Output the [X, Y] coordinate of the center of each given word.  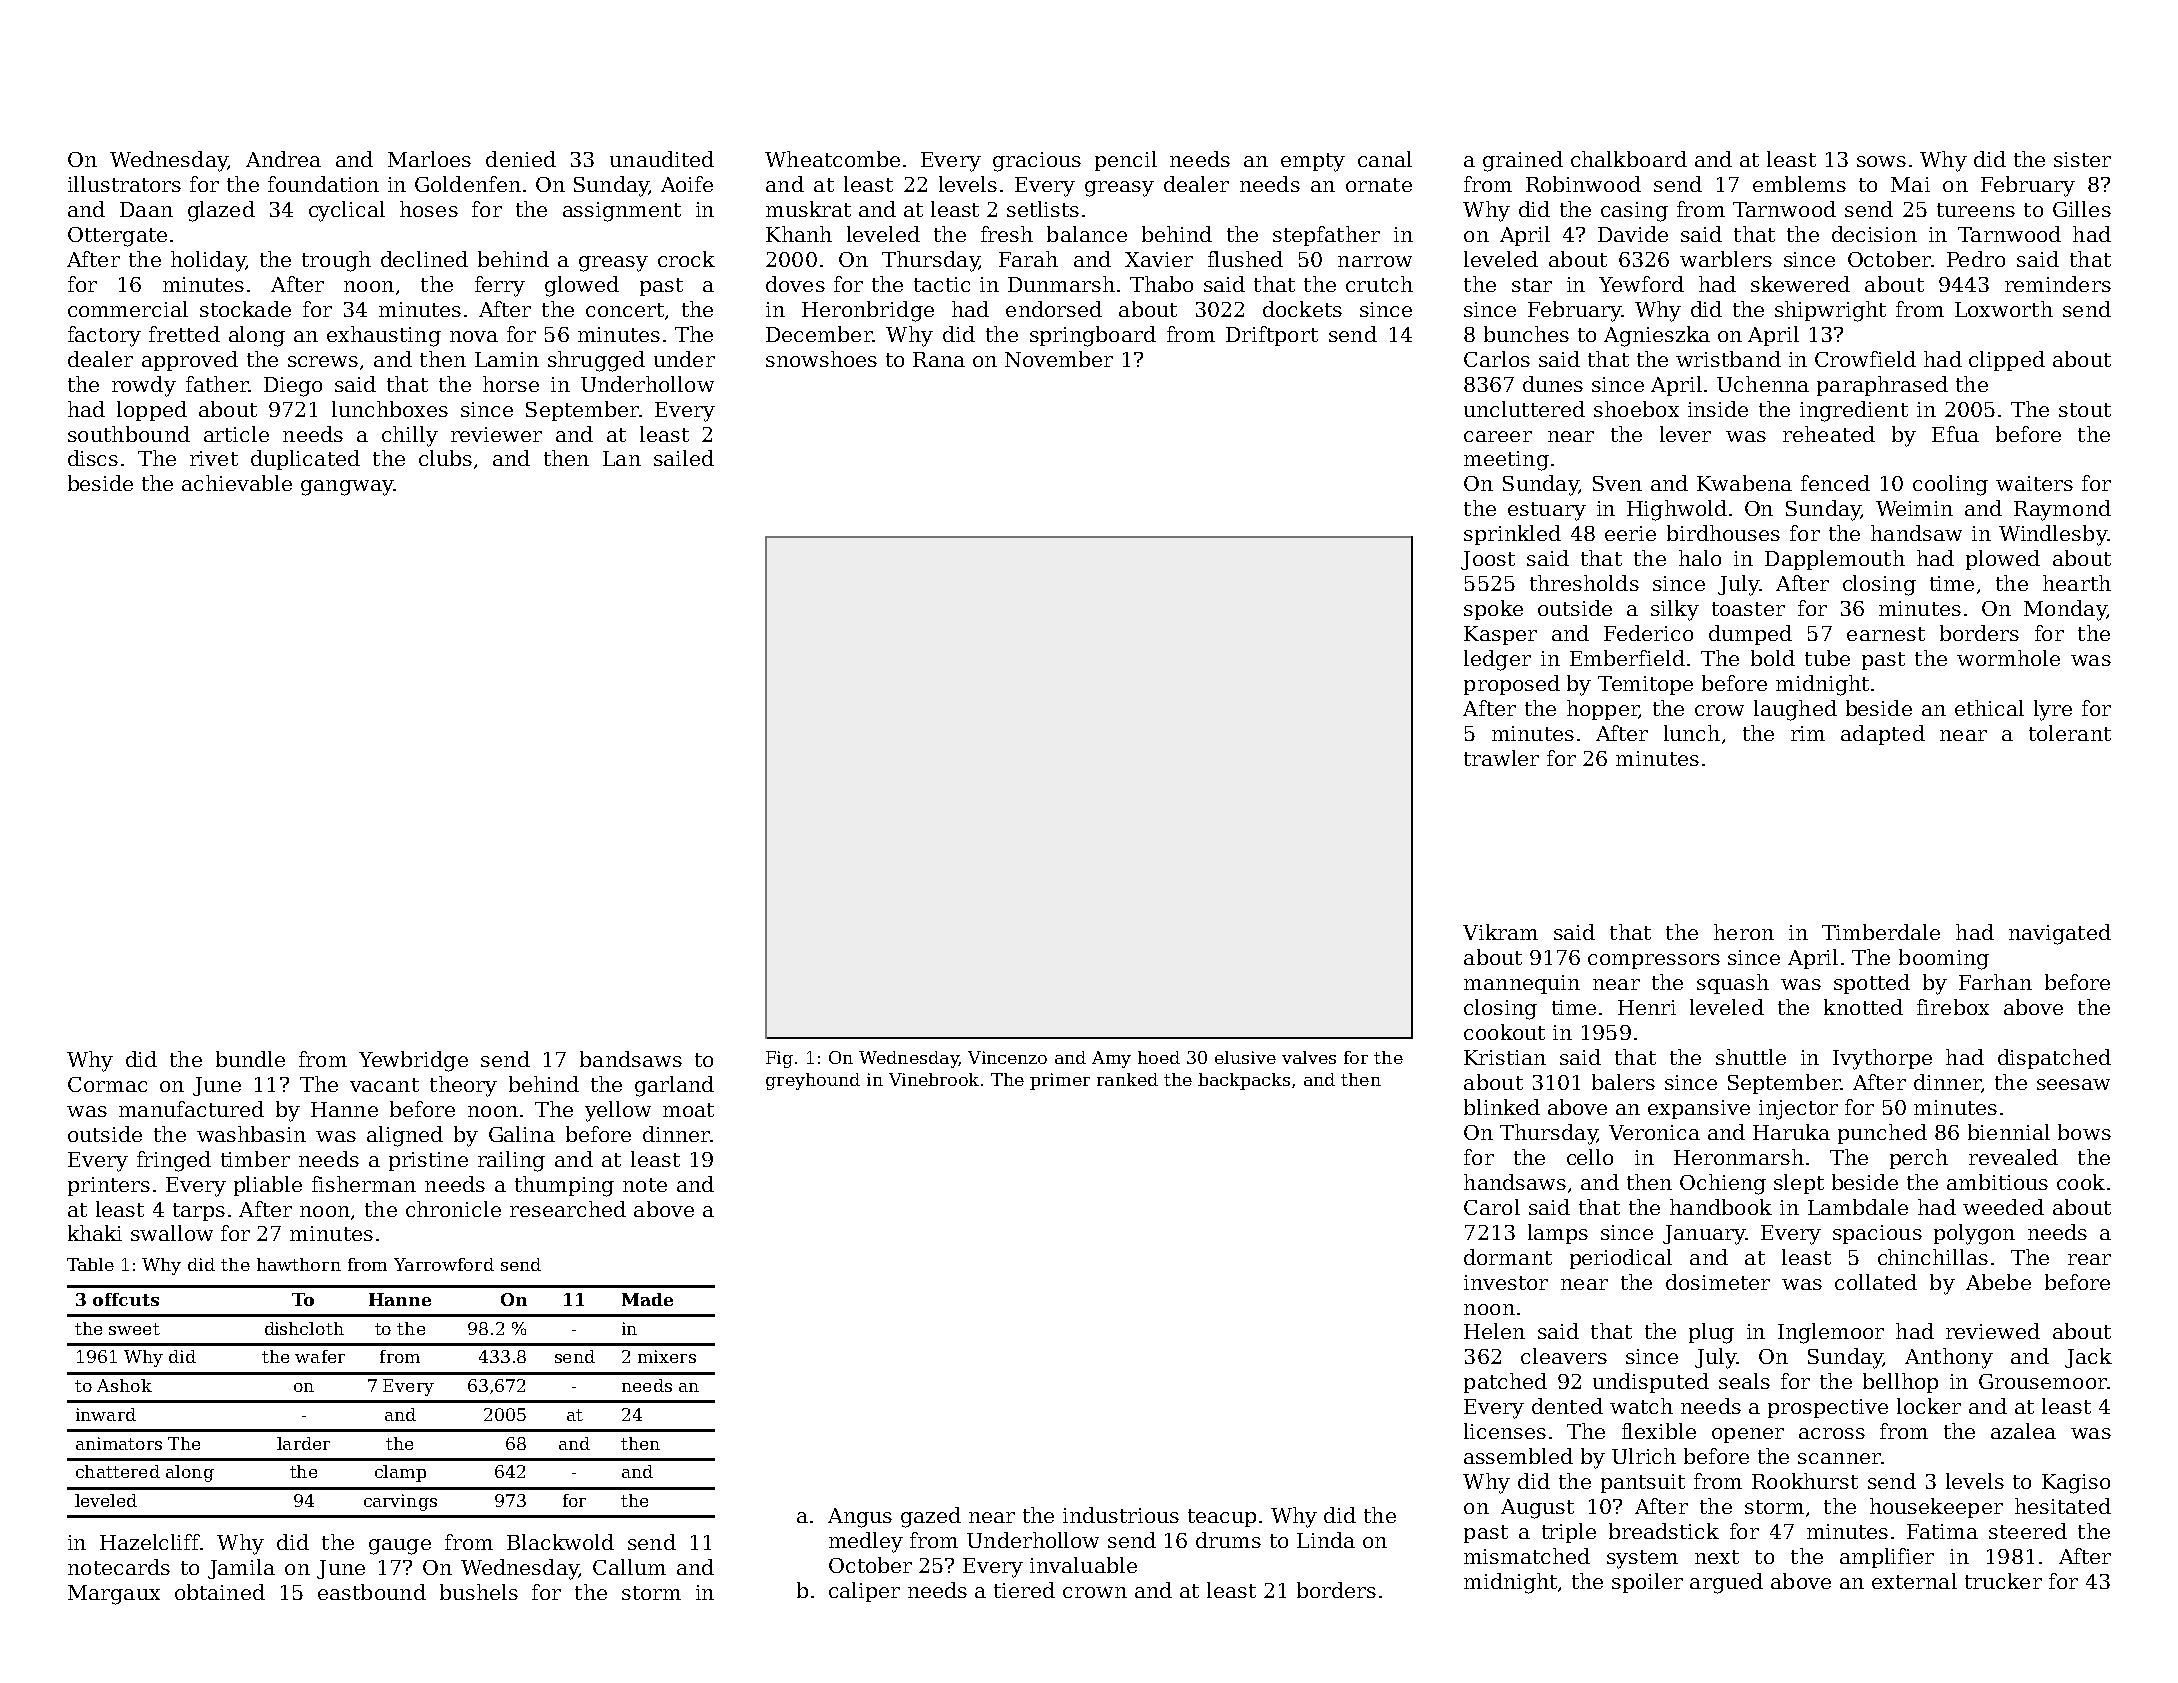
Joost [1488, 560]
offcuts [126, 1299]
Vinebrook [934, 1079]
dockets [1302, 309]
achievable [237, 483]
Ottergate [117, 237]
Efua [1955, 434]
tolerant [2070, 733]
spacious [1877, 1234]
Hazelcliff [150, 1542]
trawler [1501, 758]
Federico [1648, 633]
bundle [250, 1059]
